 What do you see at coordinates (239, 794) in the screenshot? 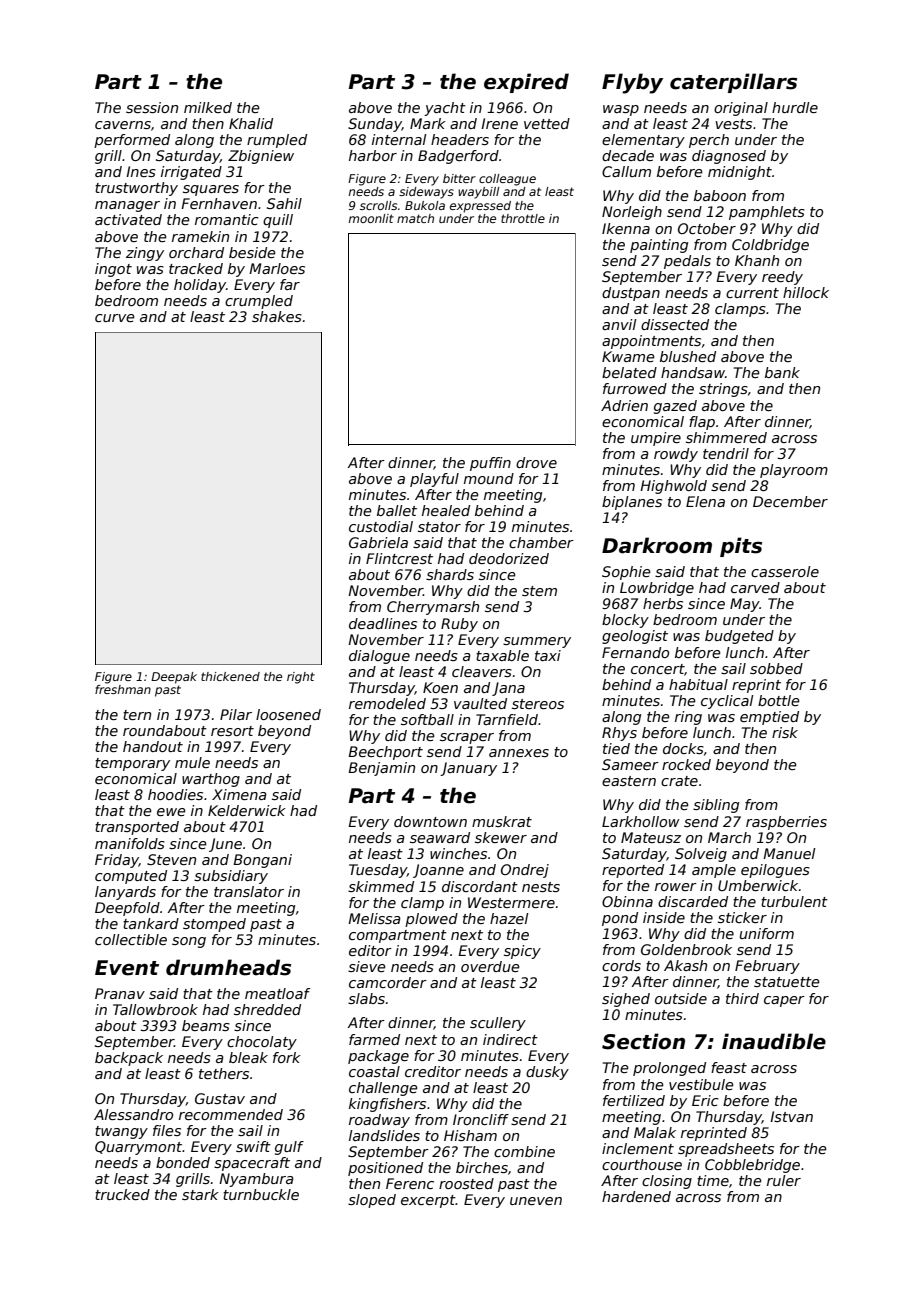
I see `Ximena` at bounding box center [239, 794].
